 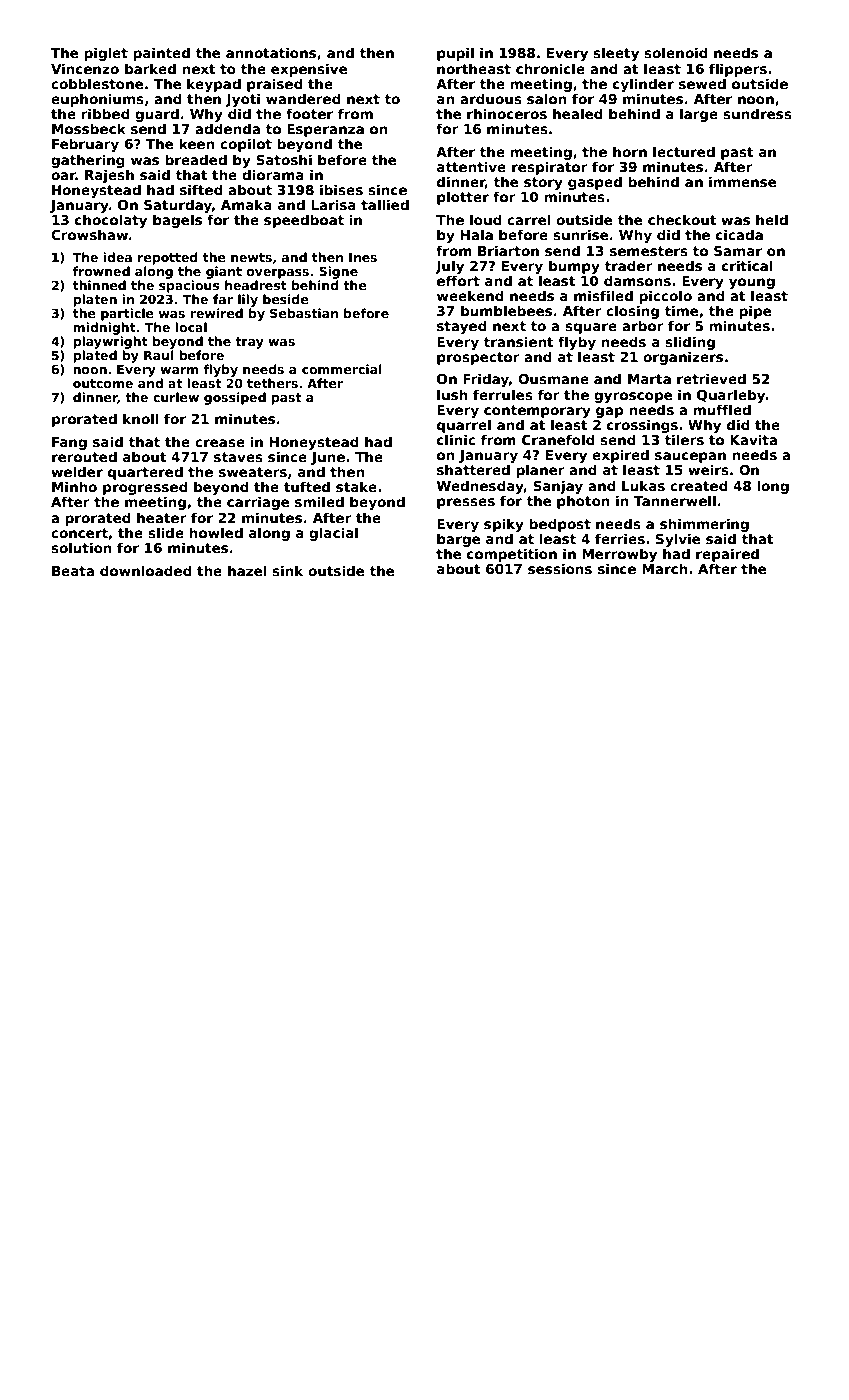 What do you see at coordinates (690, 457) in the image?
I see `saucepan` at bounding box center [690, 457].
